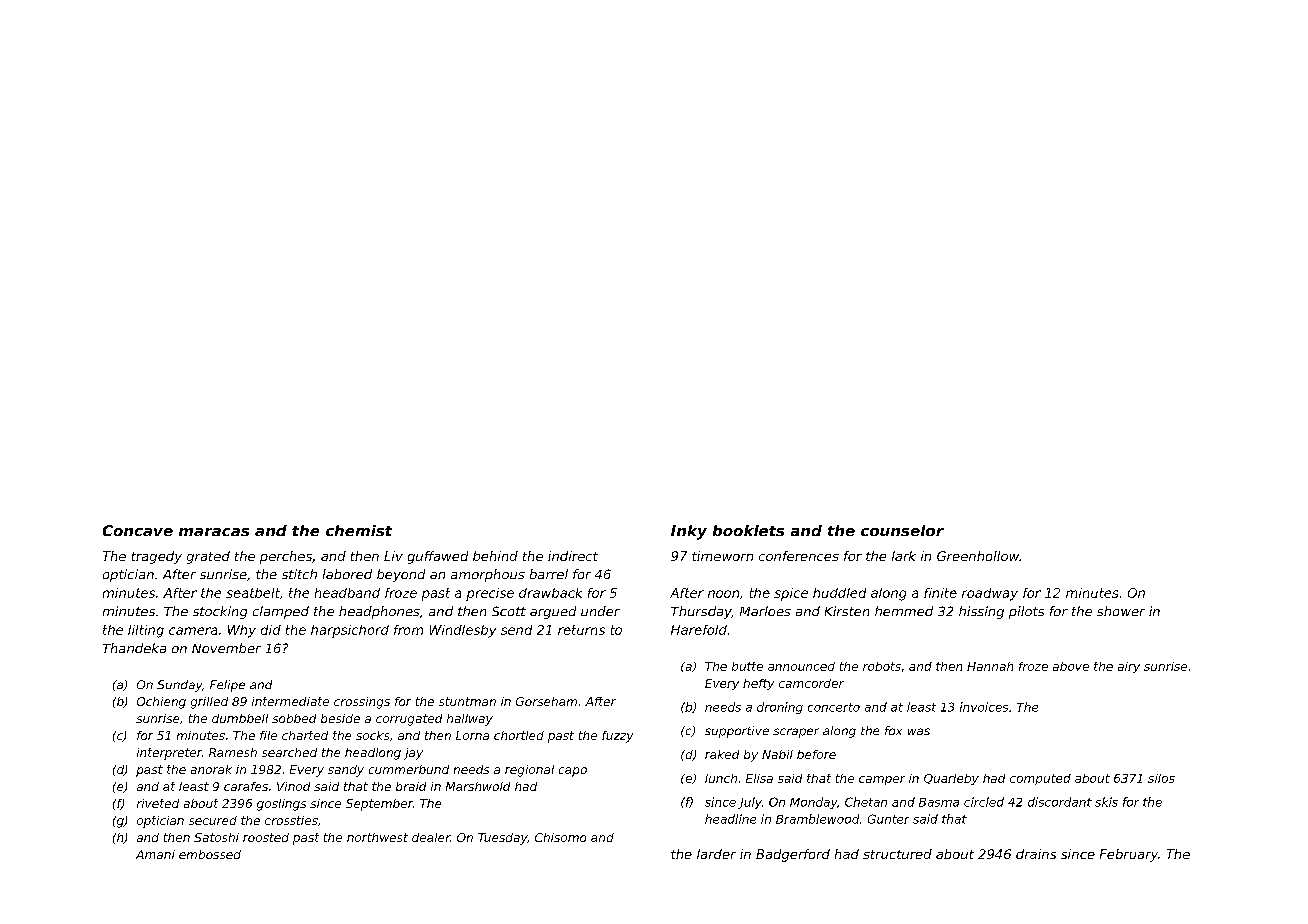 This screenshot has height=924, width=1308. Describe the element at coordinates (155, 854) in the screenshot. I see `Amani` at that location.
